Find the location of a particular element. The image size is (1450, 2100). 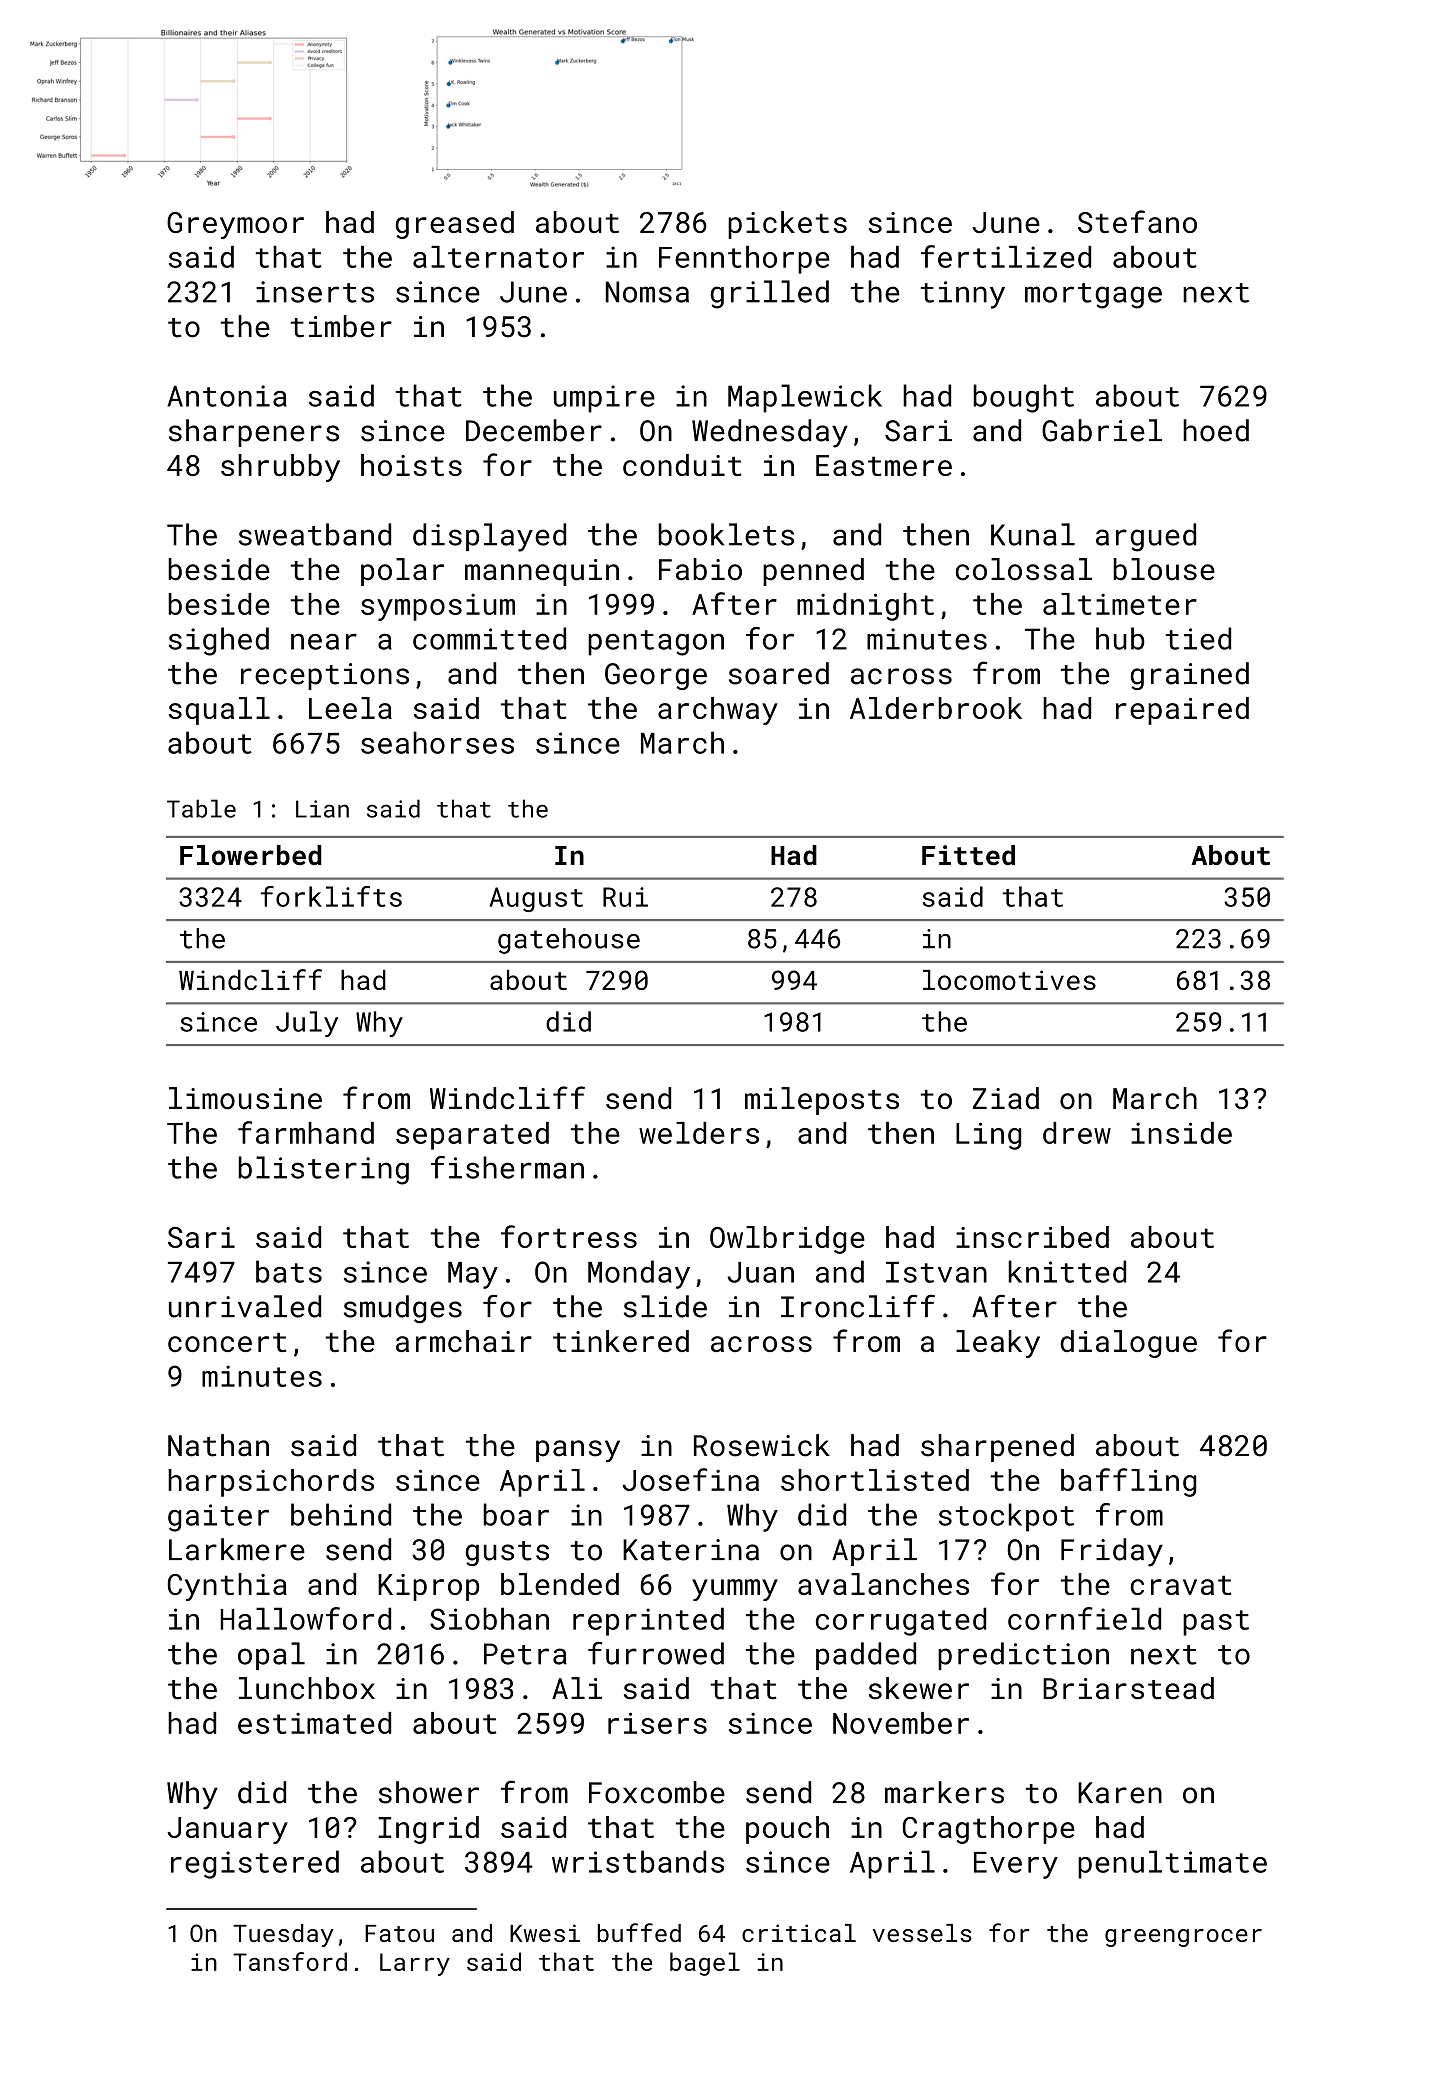

symposium is located at coordinates (438, 607).
